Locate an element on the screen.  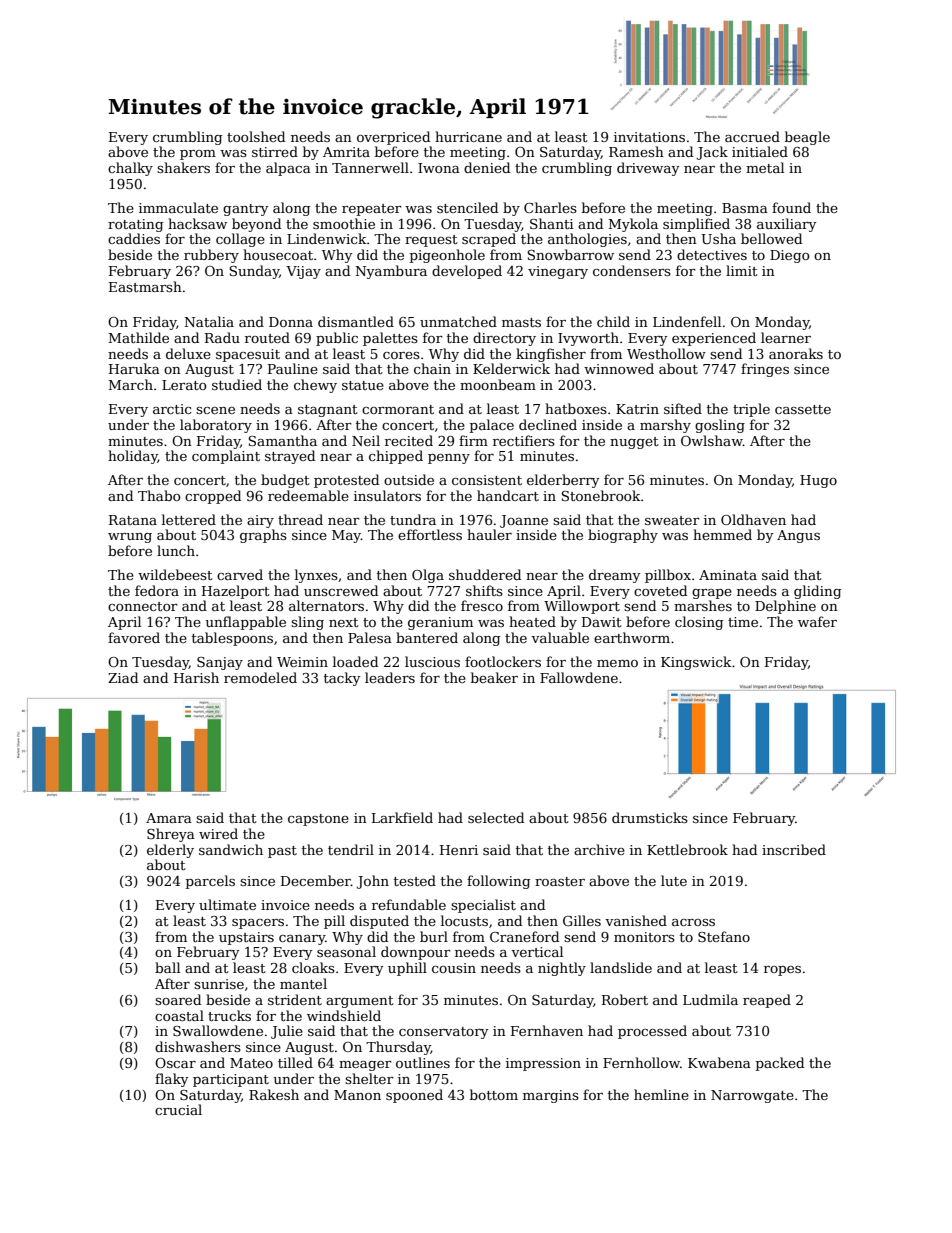
condensers is located at coordinates (632, 270).
